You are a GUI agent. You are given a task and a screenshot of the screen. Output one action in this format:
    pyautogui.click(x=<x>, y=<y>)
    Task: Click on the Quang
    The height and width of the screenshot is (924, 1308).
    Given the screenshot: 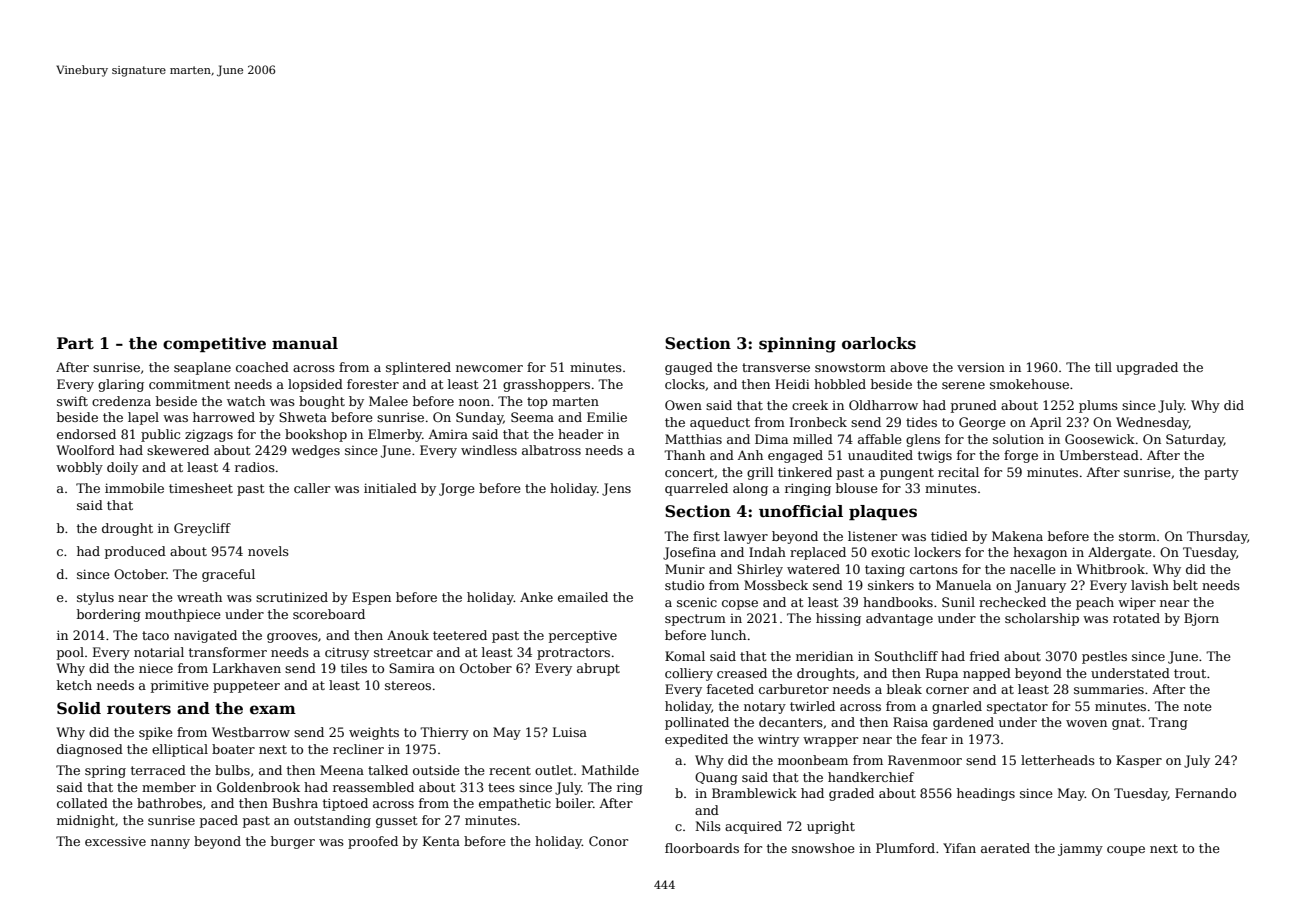 What is the action you would take?
    pyautogui.click(x=716, y=778)
